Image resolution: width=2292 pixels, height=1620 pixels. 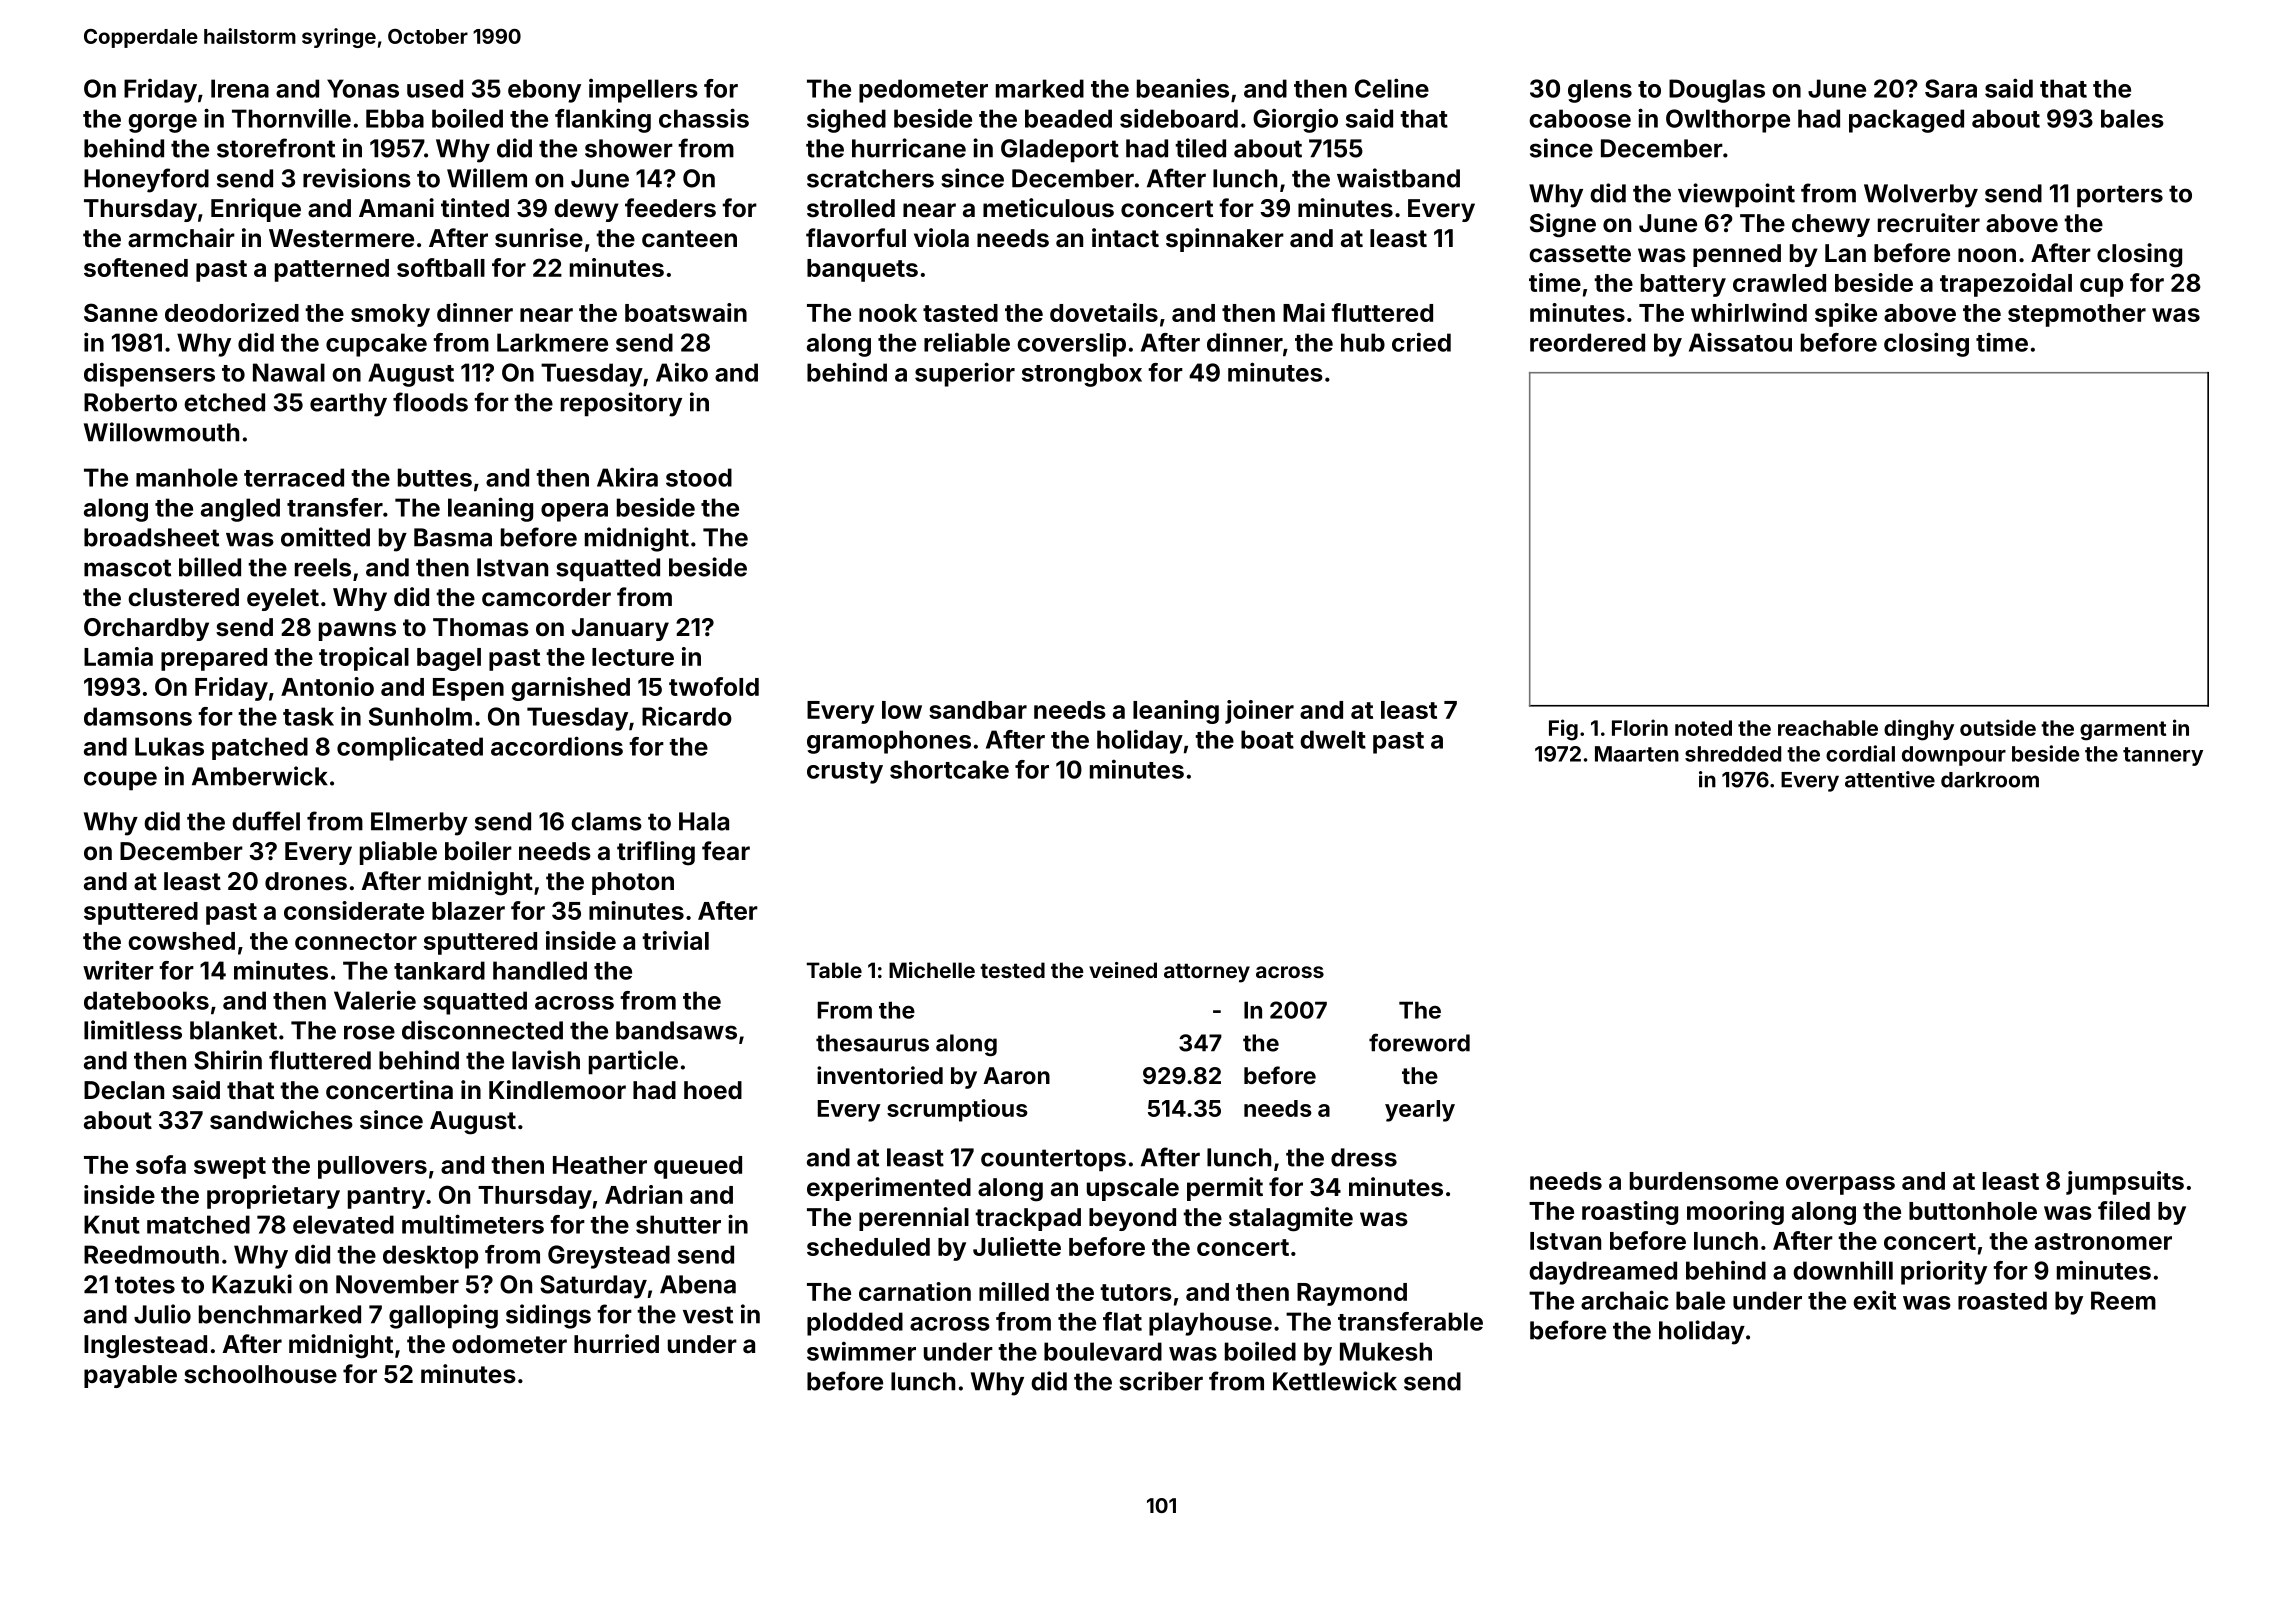 What do you see at coordinates (1333, 739) in the document?
I see `dwelt` at bounding box center [1333, 739].
